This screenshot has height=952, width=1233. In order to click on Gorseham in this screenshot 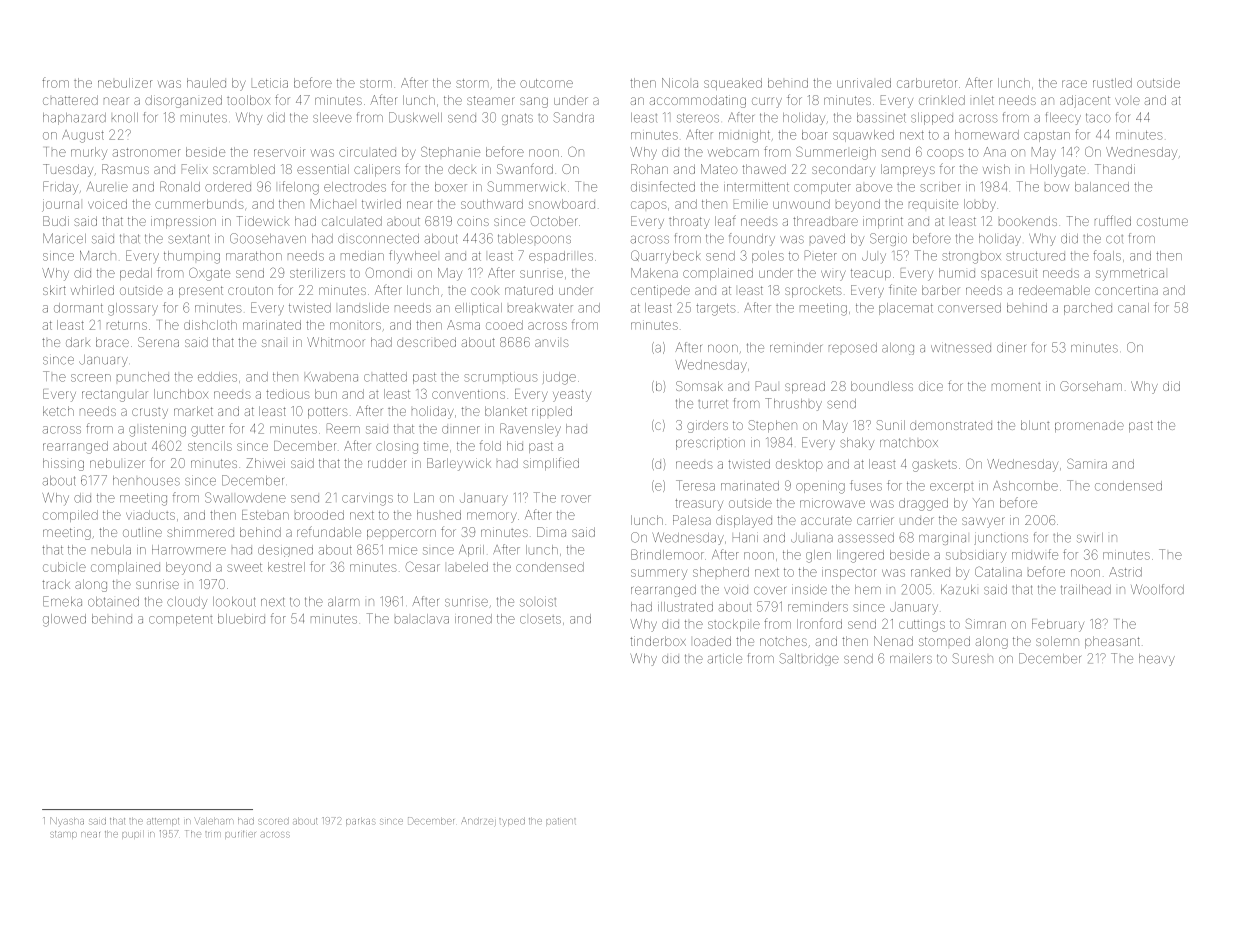, I will do `click(1091, 386)`.
